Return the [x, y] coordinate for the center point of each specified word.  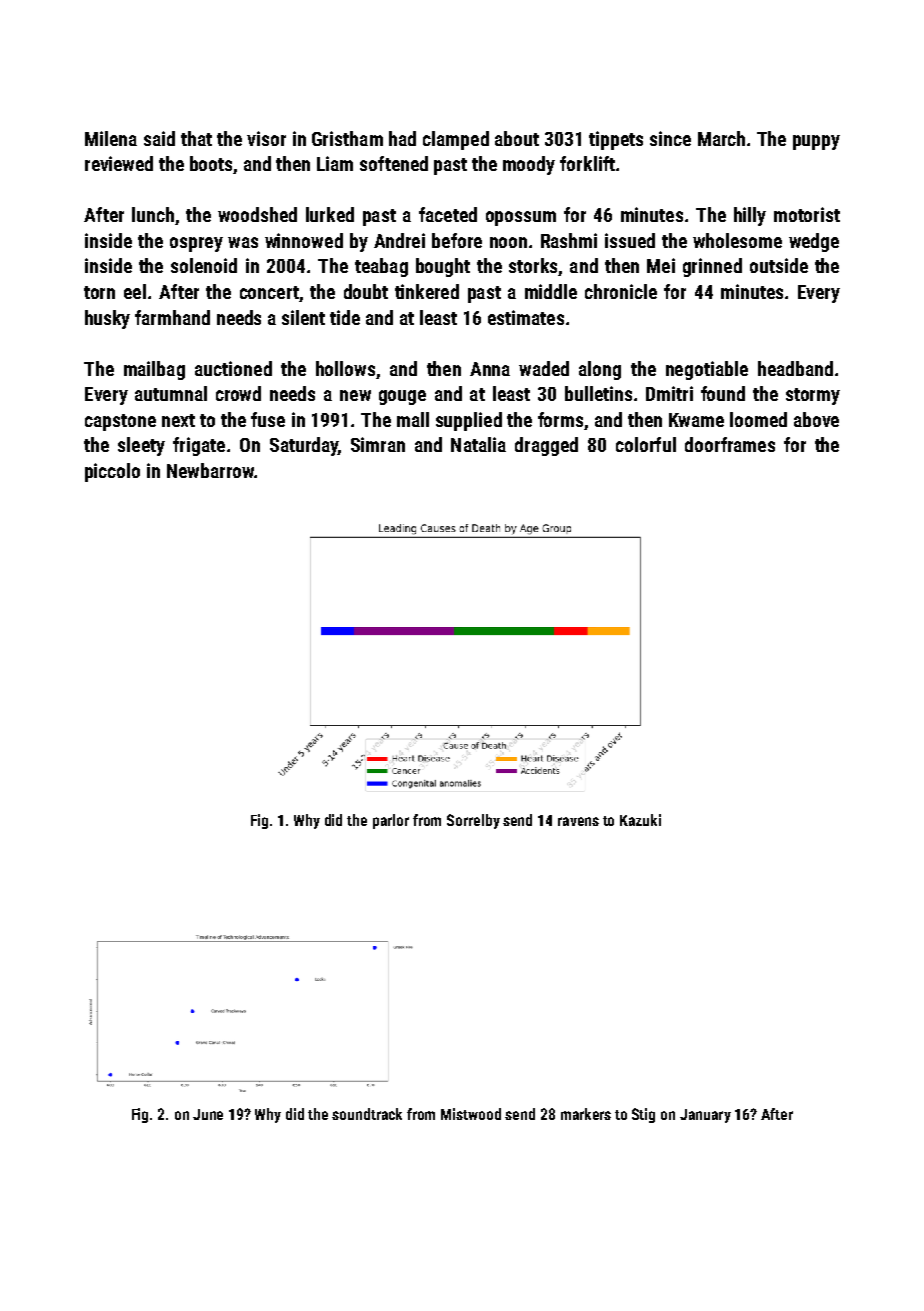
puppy [816, 142]
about [517, 138]
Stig [643, 1115]
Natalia [478, 444]
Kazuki [640, 820]
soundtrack [367, 1114]
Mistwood [471, 1114]
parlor [391, 821]
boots [212, 165]
